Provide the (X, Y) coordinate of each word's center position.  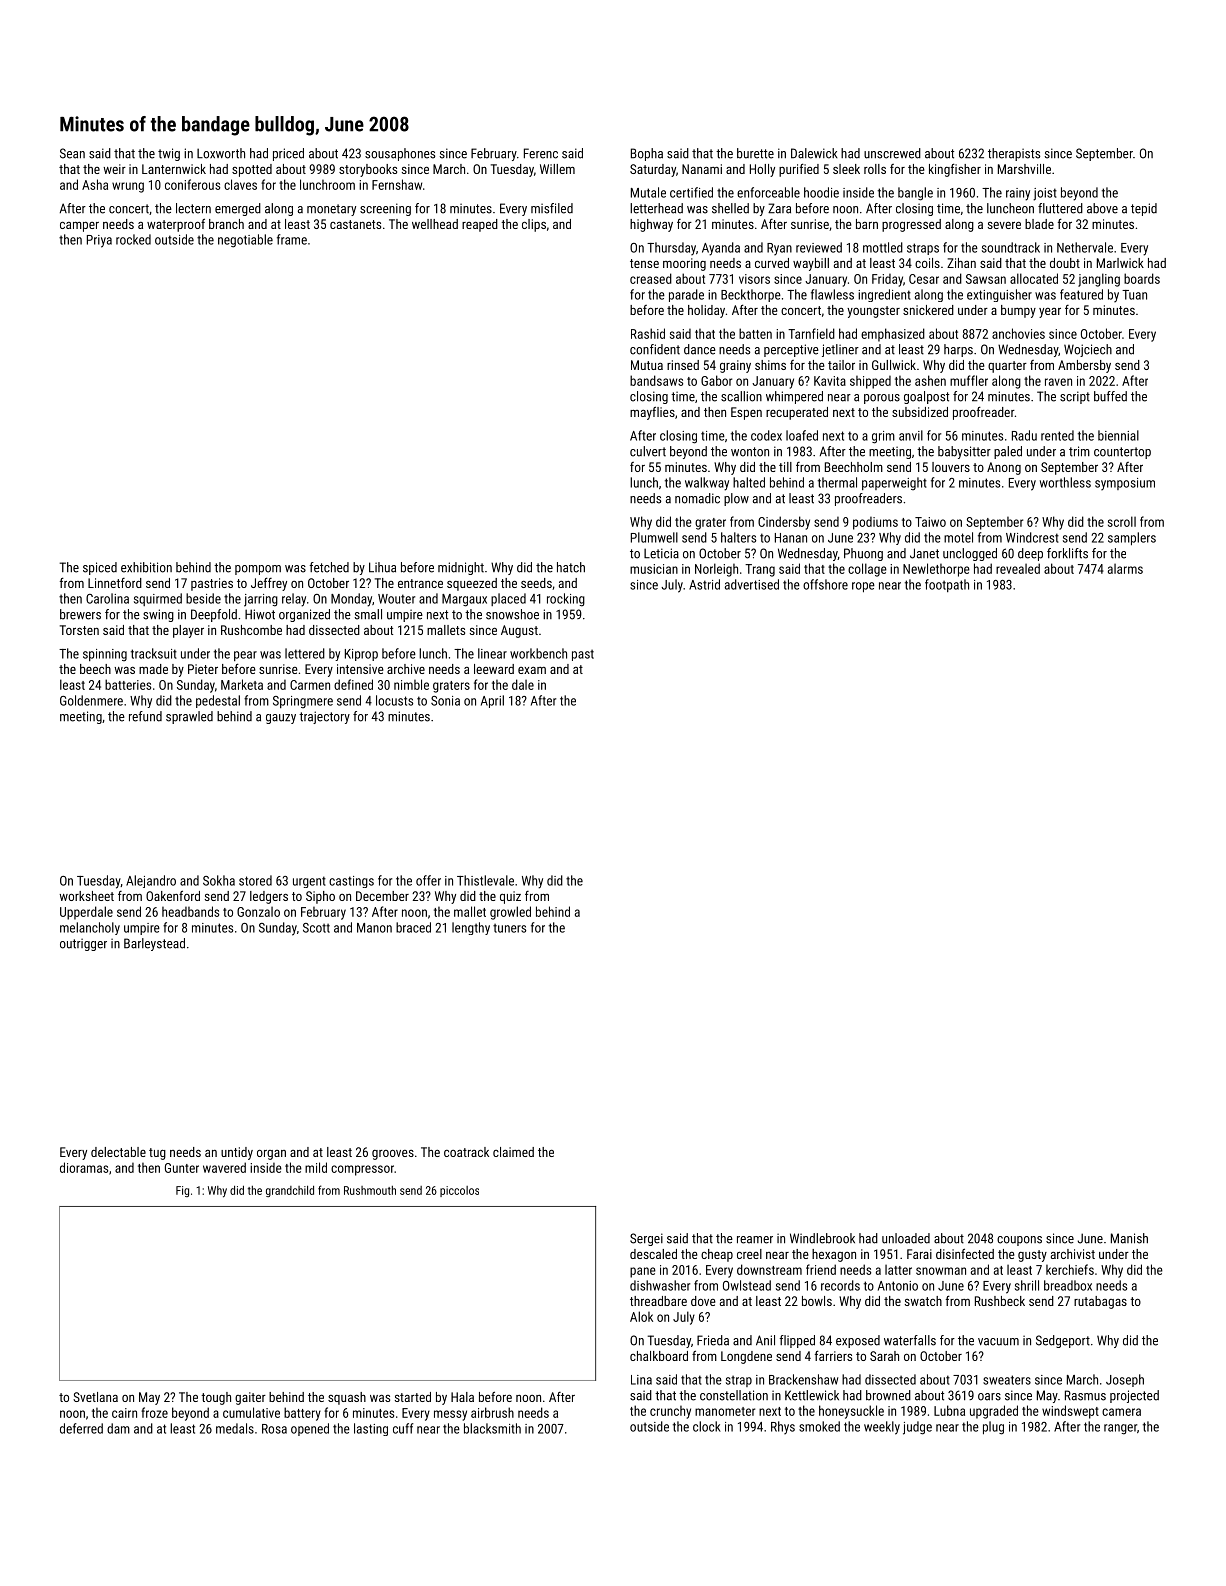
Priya (99, 241)
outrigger (83, 944)
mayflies (652, 413)
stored (255, 880)
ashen (930, 380)
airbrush (492, 1412)
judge (917, 1428)
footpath (947, 585)
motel (958, 537)
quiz (510, 897)
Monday (351, 600)
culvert (648, 451)
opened (310, 1429)
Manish (1129, 1238)
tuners (509, 928)
